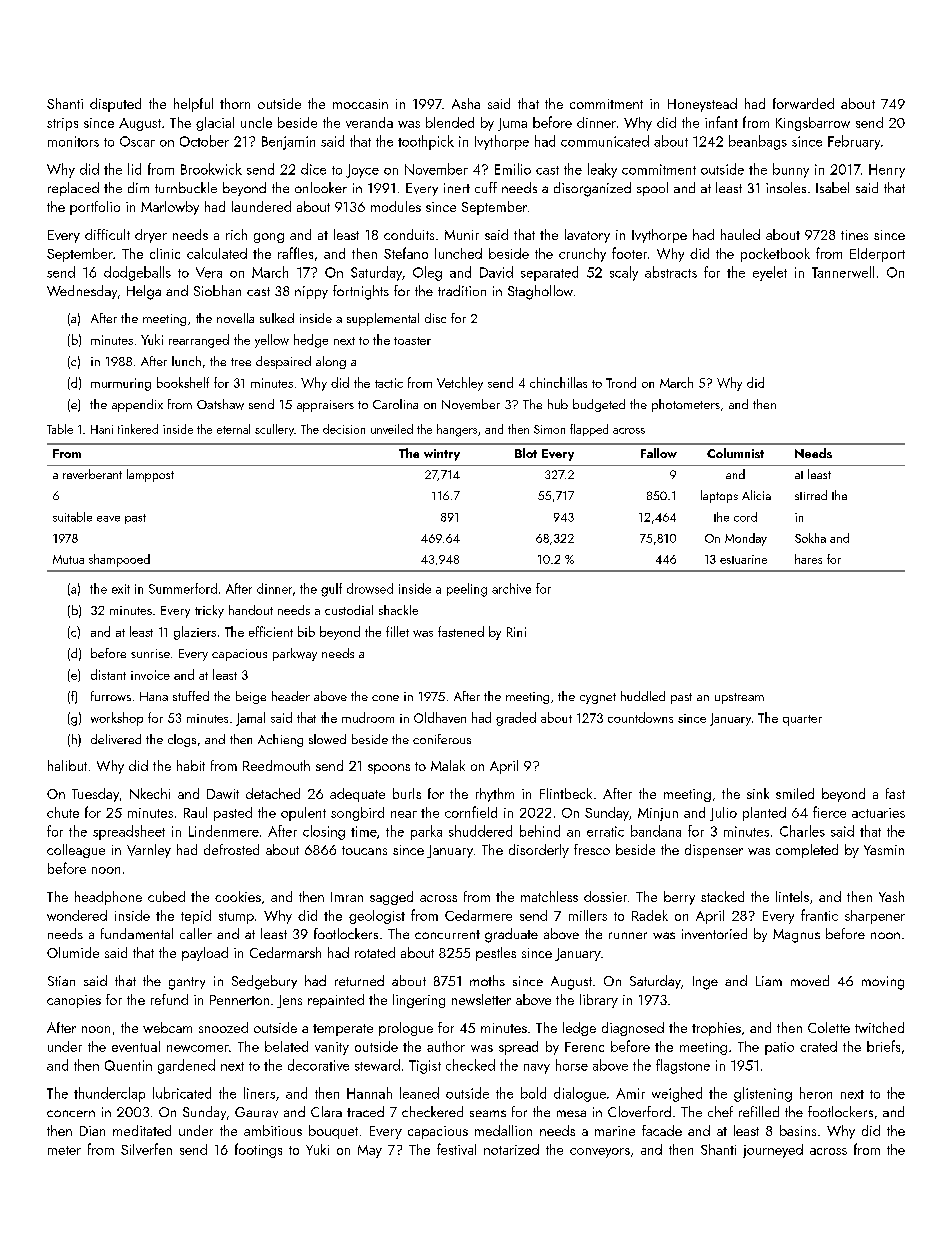  I want to click on cubed, so click(166, 896).
